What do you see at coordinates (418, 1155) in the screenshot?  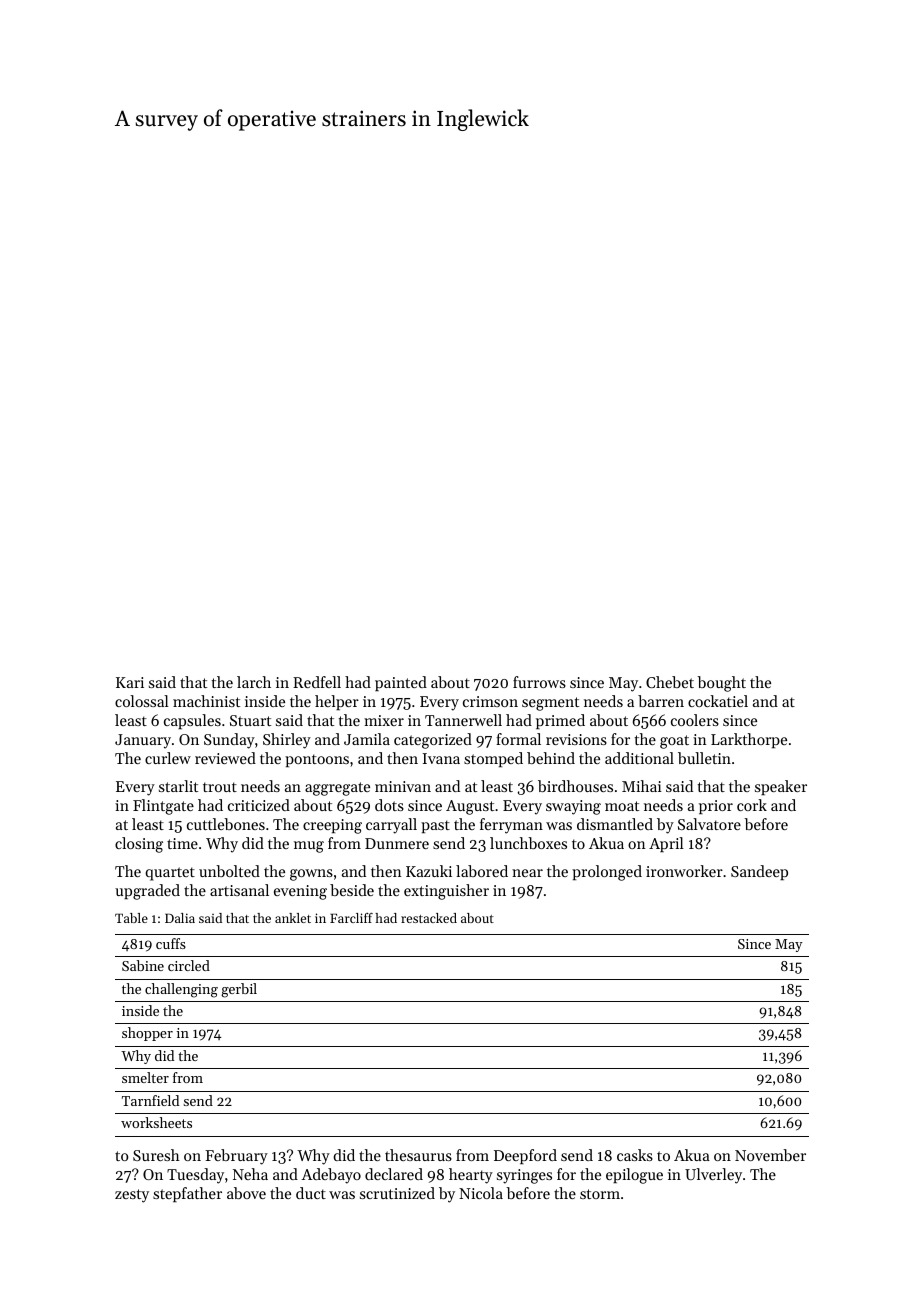 I see `thesaurus` at bounding box center [418, 1155].
